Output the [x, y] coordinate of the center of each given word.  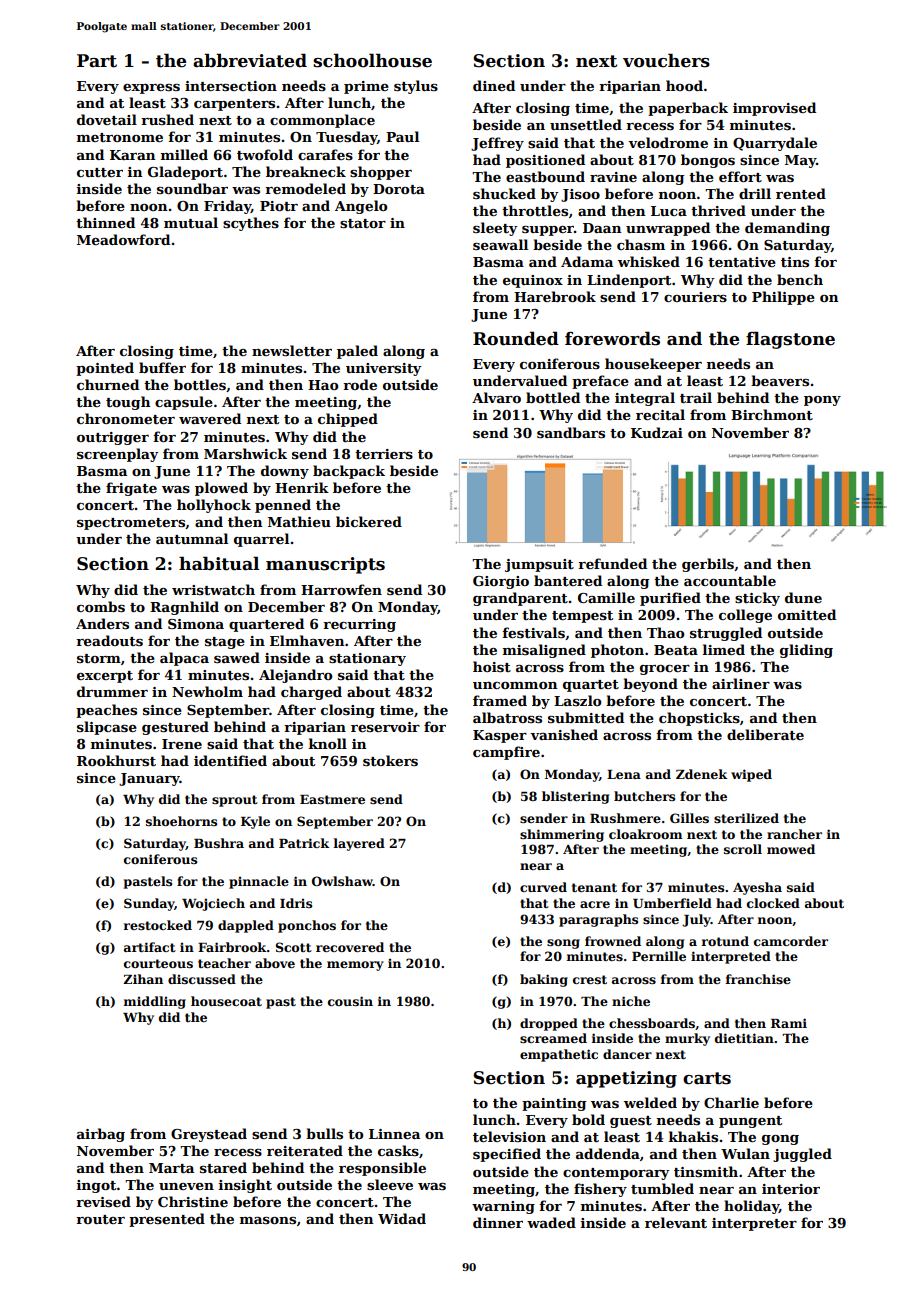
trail [696, 397]
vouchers [666, 60]
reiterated [305, 1150]
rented [801, 193]
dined [494, 85]
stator [363, 223]
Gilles [689, 818]
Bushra [219, 843]
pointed [105, 369]
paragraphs [598, 920]
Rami [789, 1023]
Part [97, 61]
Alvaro [496, 397]
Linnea [394, 1134]
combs [101, 606]
